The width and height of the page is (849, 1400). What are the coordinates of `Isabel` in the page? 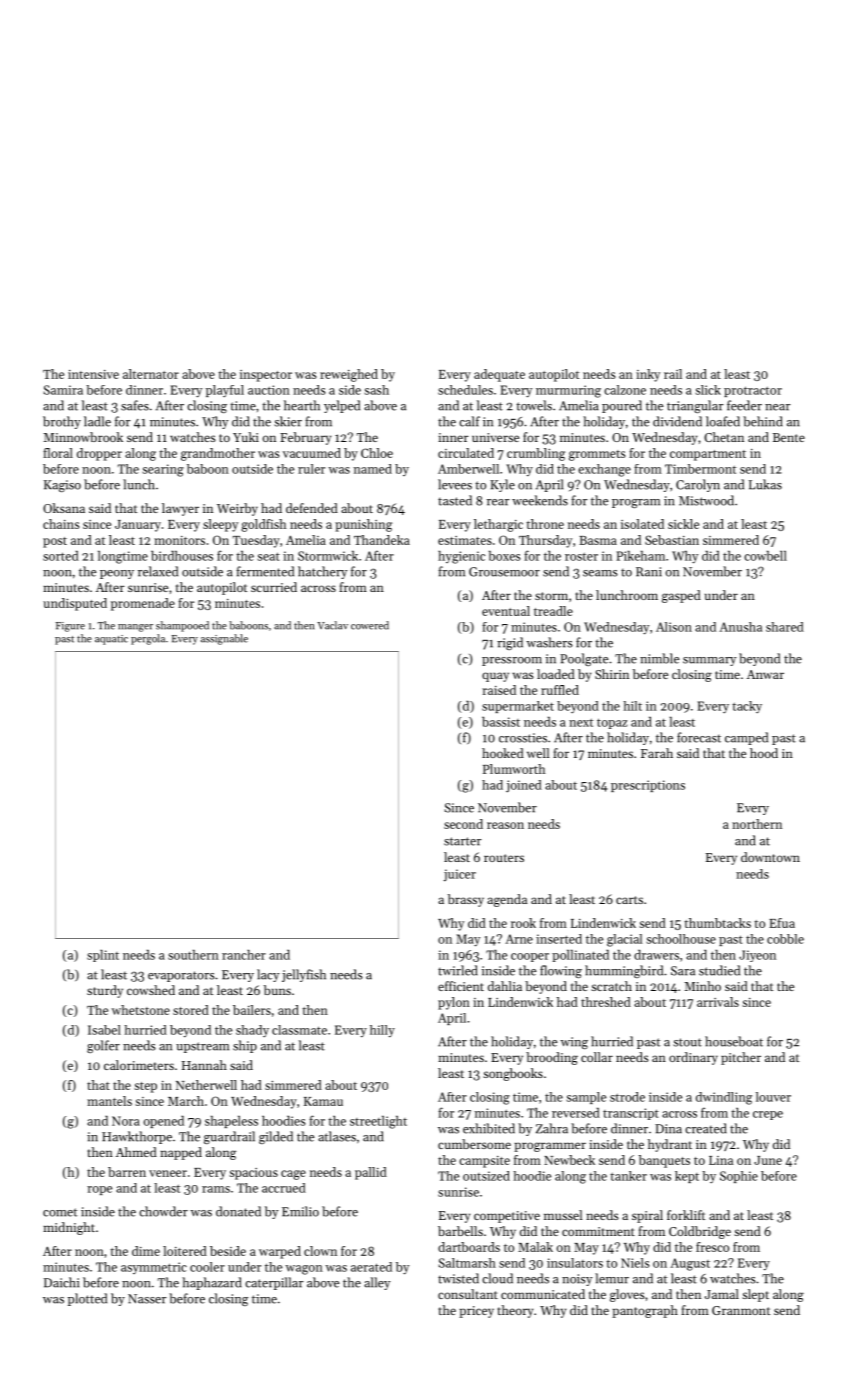 It's located at (104, 1030).
